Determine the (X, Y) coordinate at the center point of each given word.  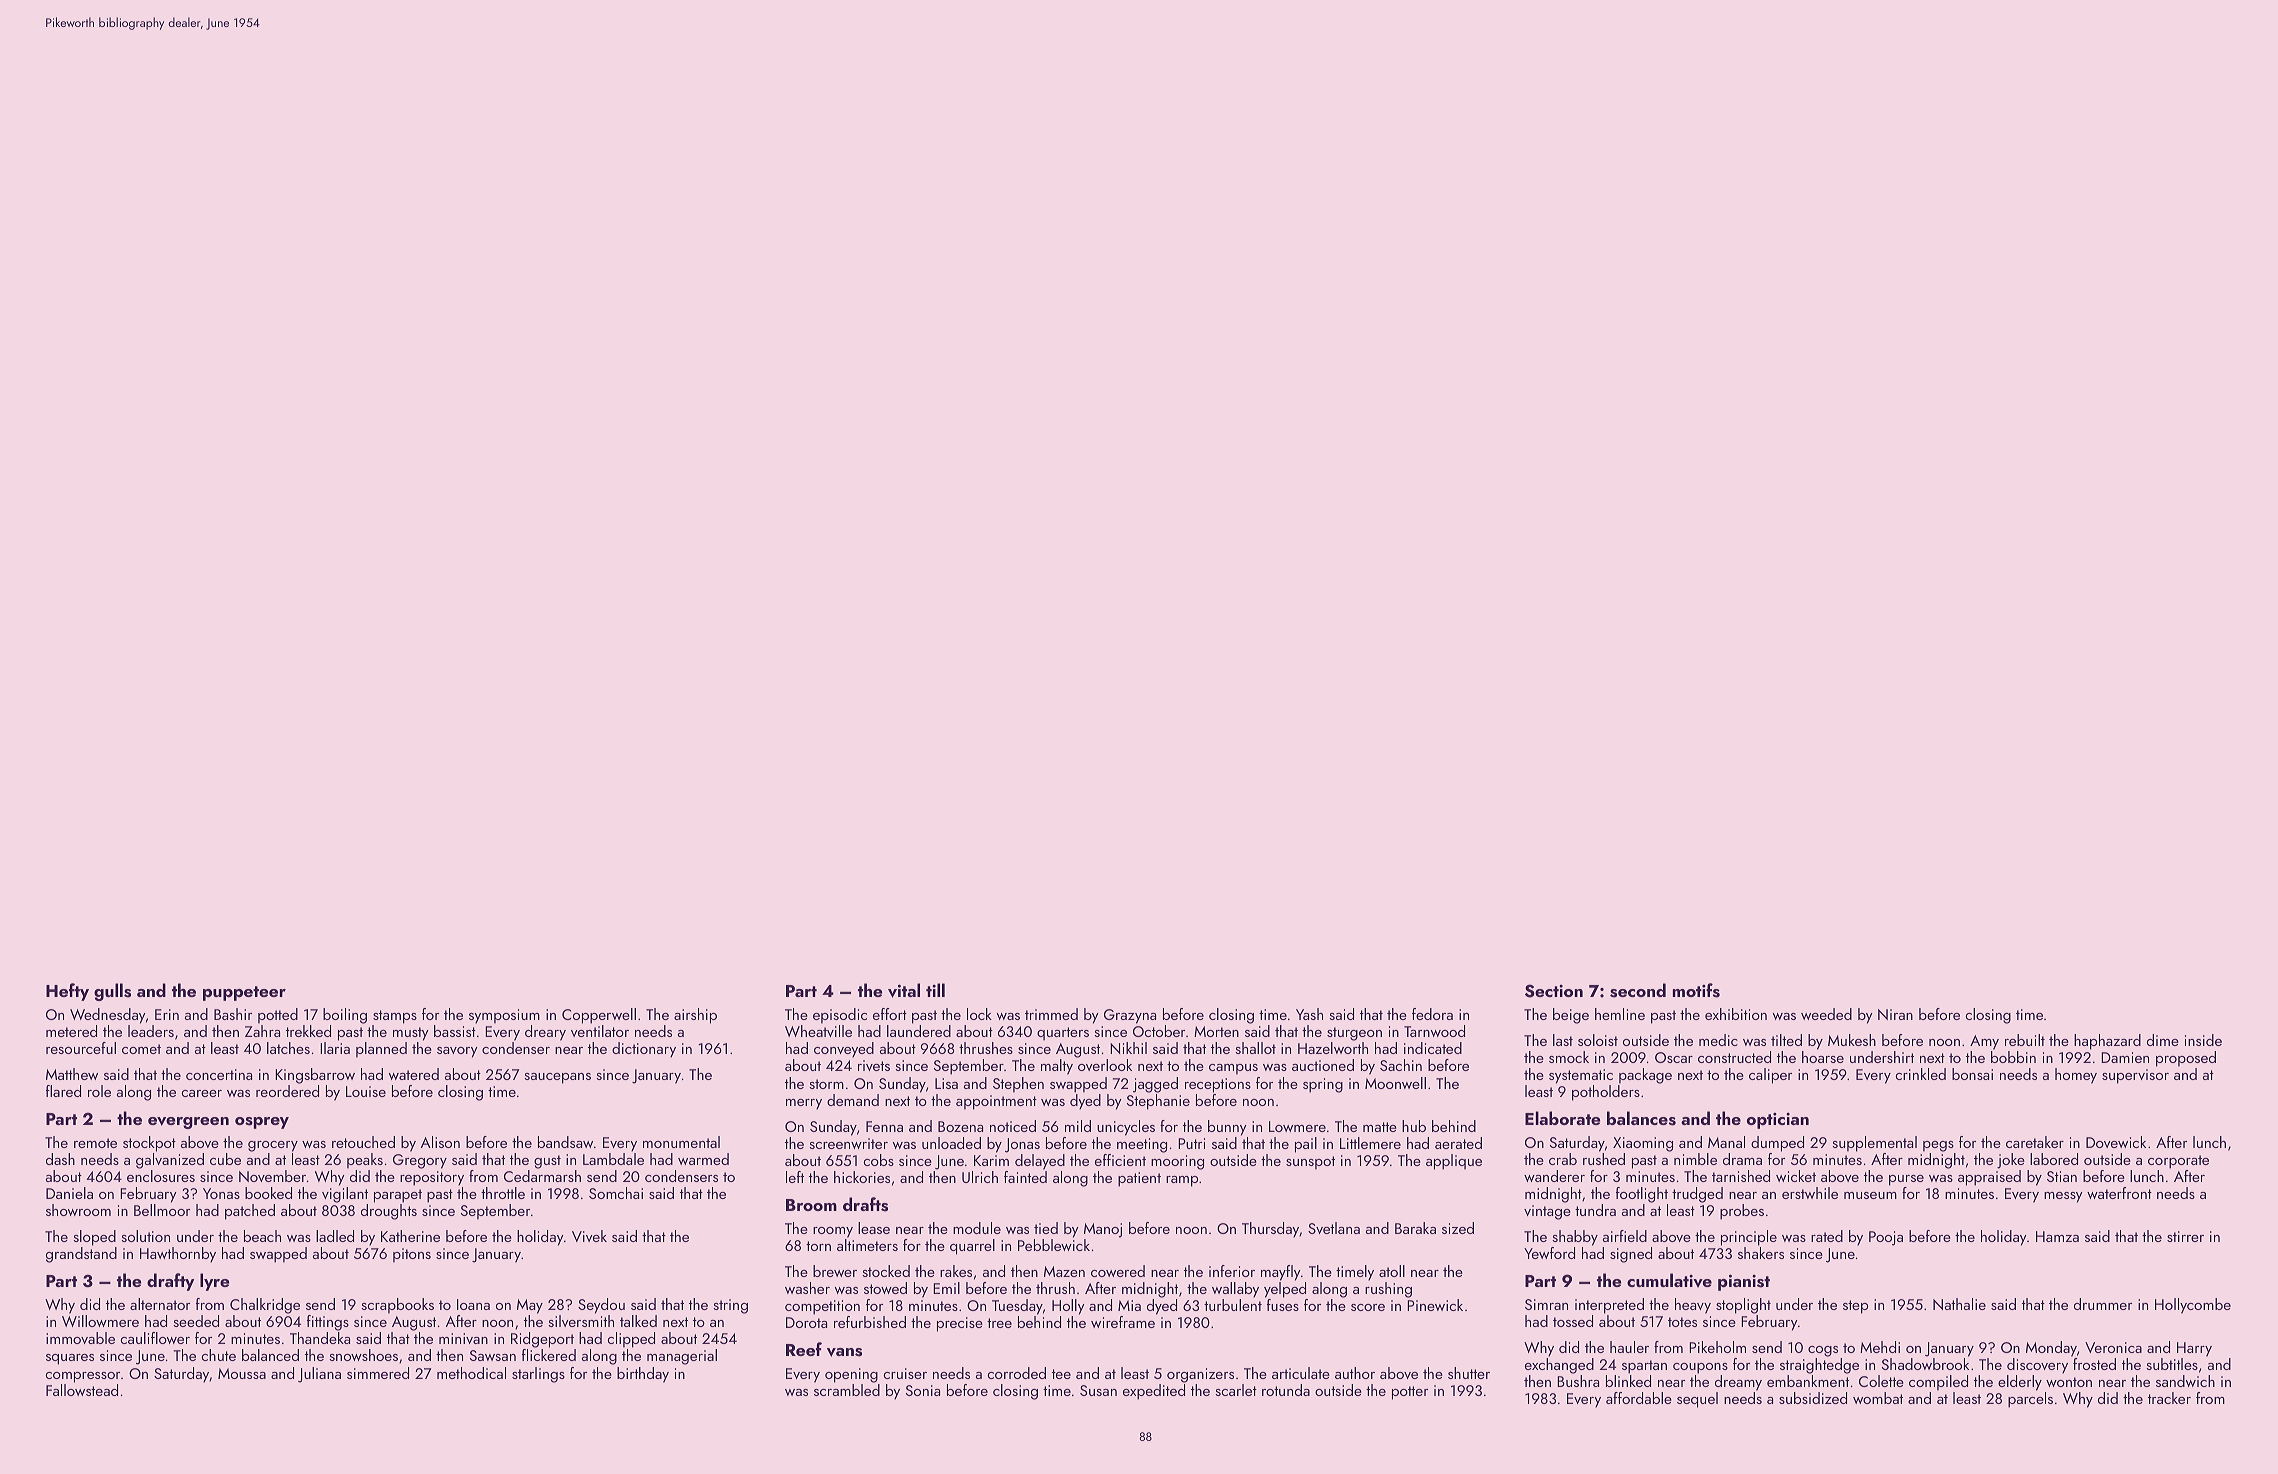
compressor (82, 1377)
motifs (1696, 990)
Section (1554, 991)
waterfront (2119, 1193)
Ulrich (980, 1177)
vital (904, 990)
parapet (398, 1196)
